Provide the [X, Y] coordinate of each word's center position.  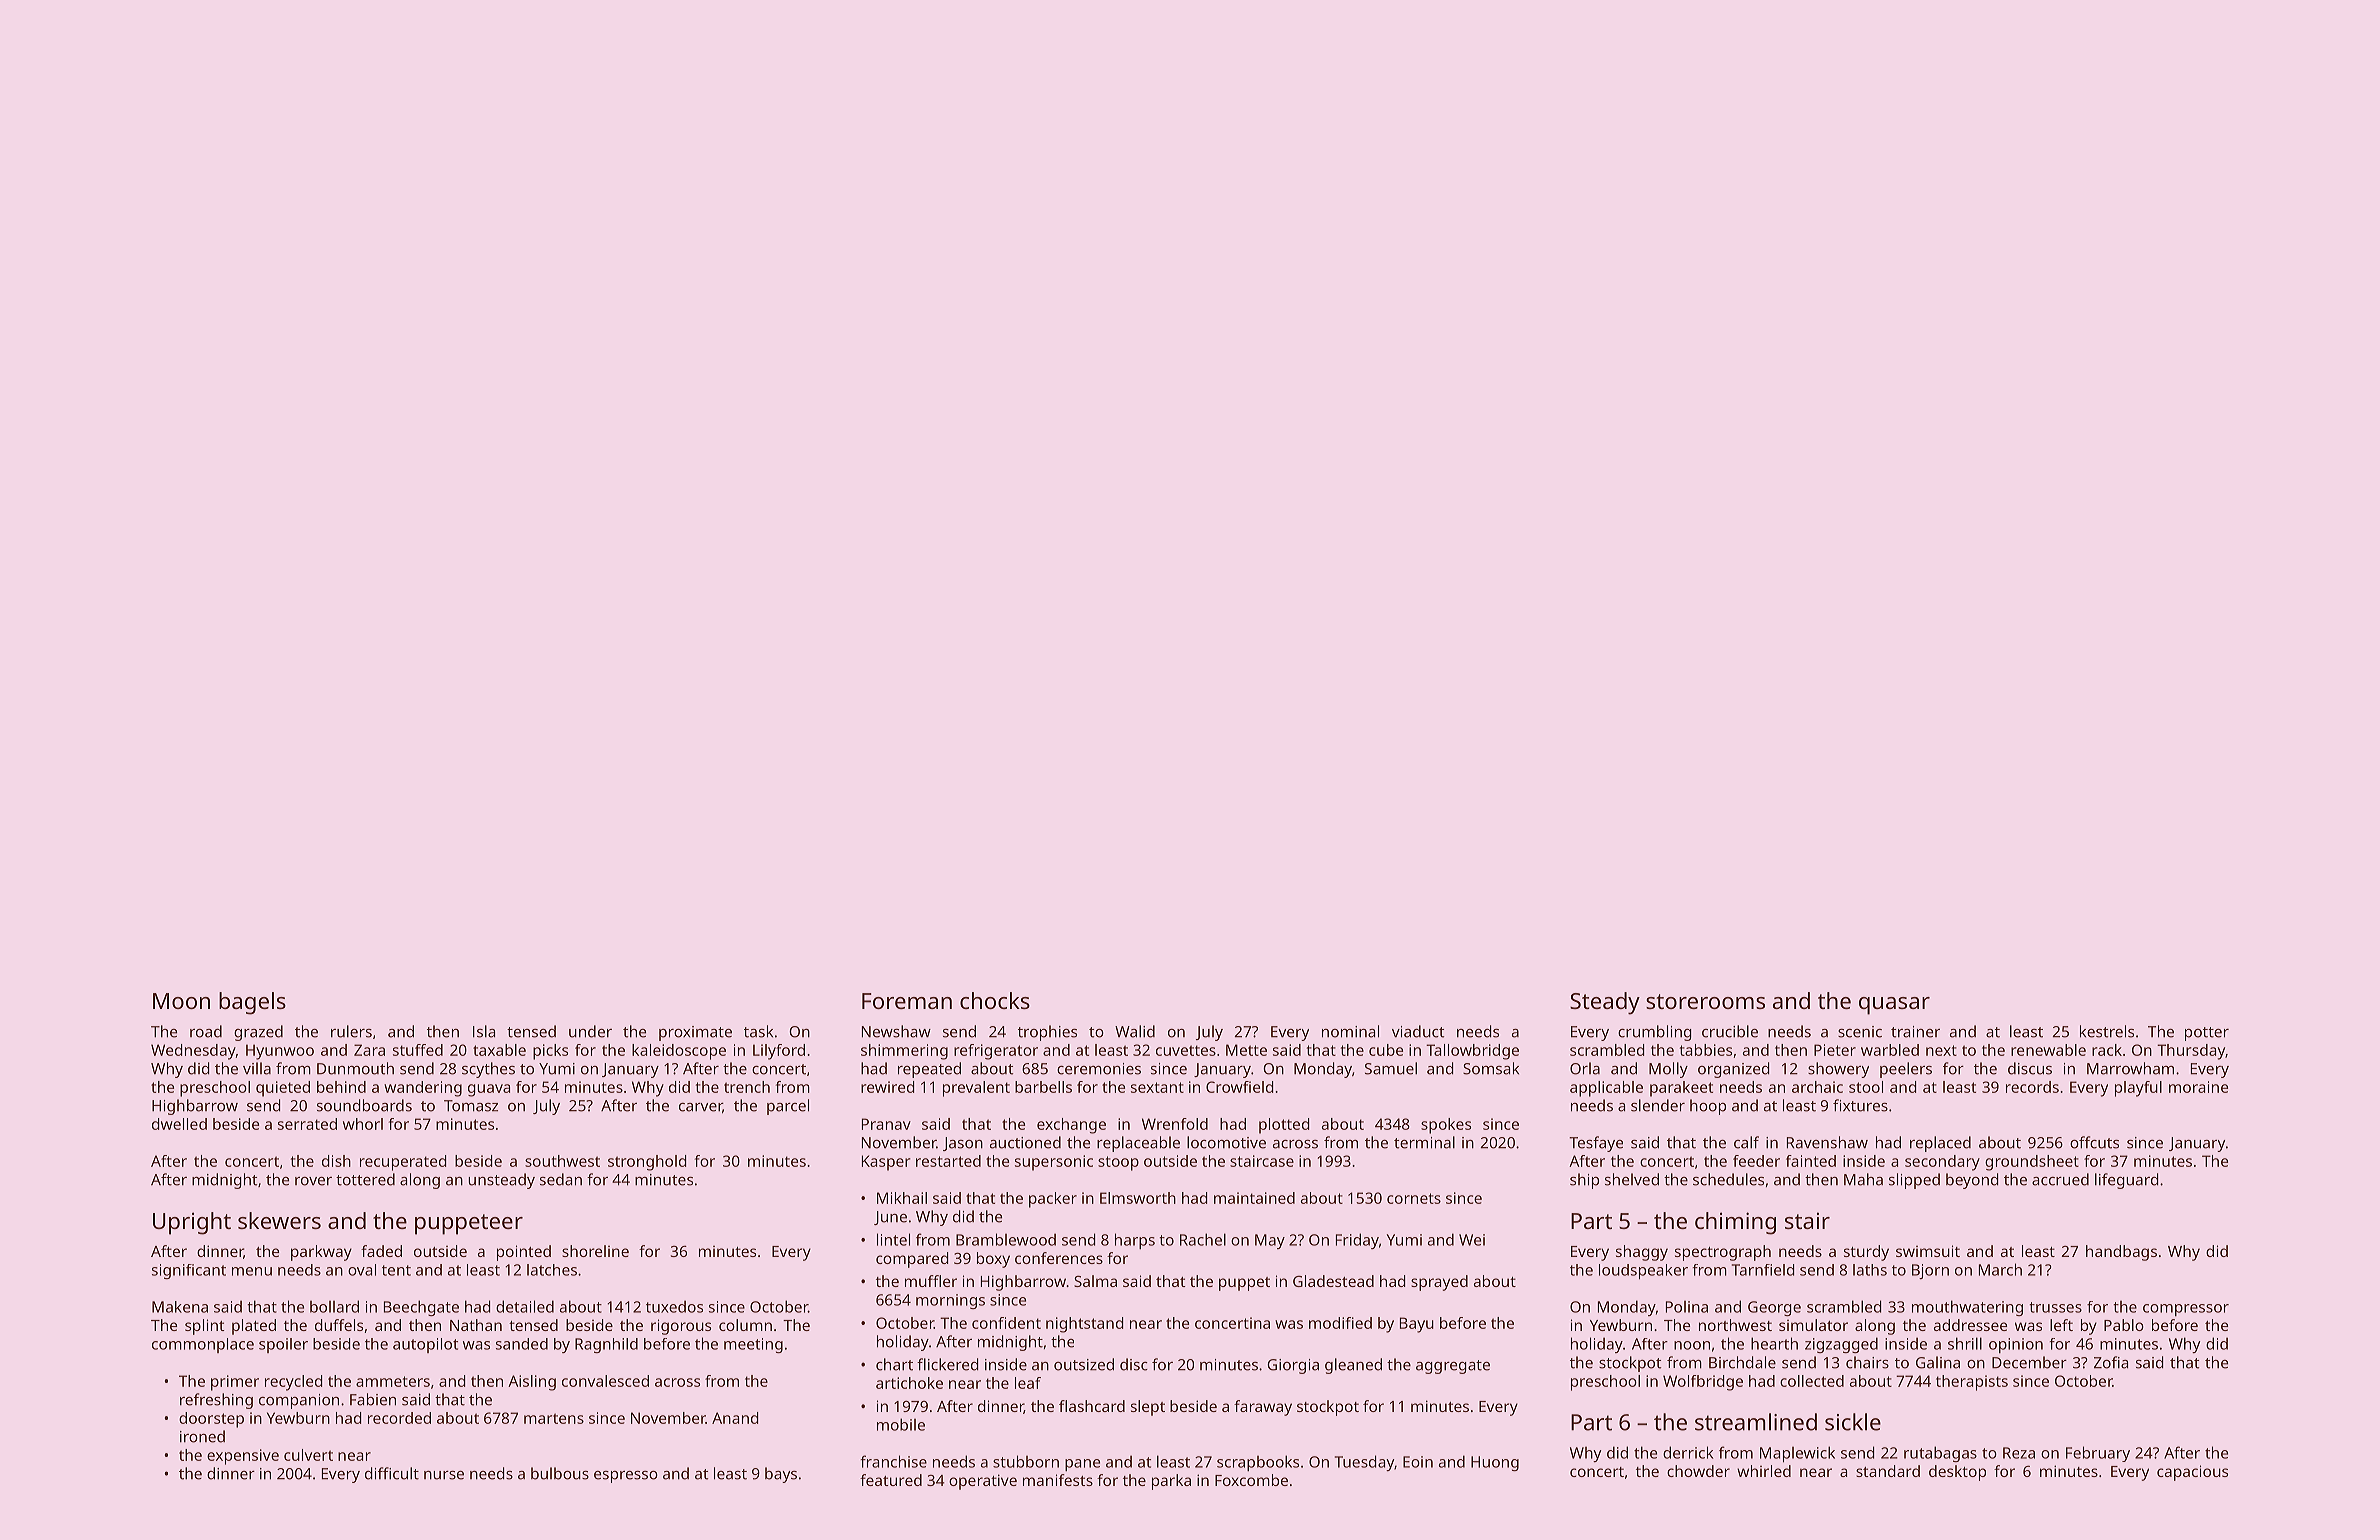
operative [983, 1482]
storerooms [1705, 1001]
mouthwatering [1967, 1308]
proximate [695, 1033]
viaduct [1418, 1031]
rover [313, 1181]
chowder [1698, 1471]
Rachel [1203, 1239]
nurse [444, 1475]
